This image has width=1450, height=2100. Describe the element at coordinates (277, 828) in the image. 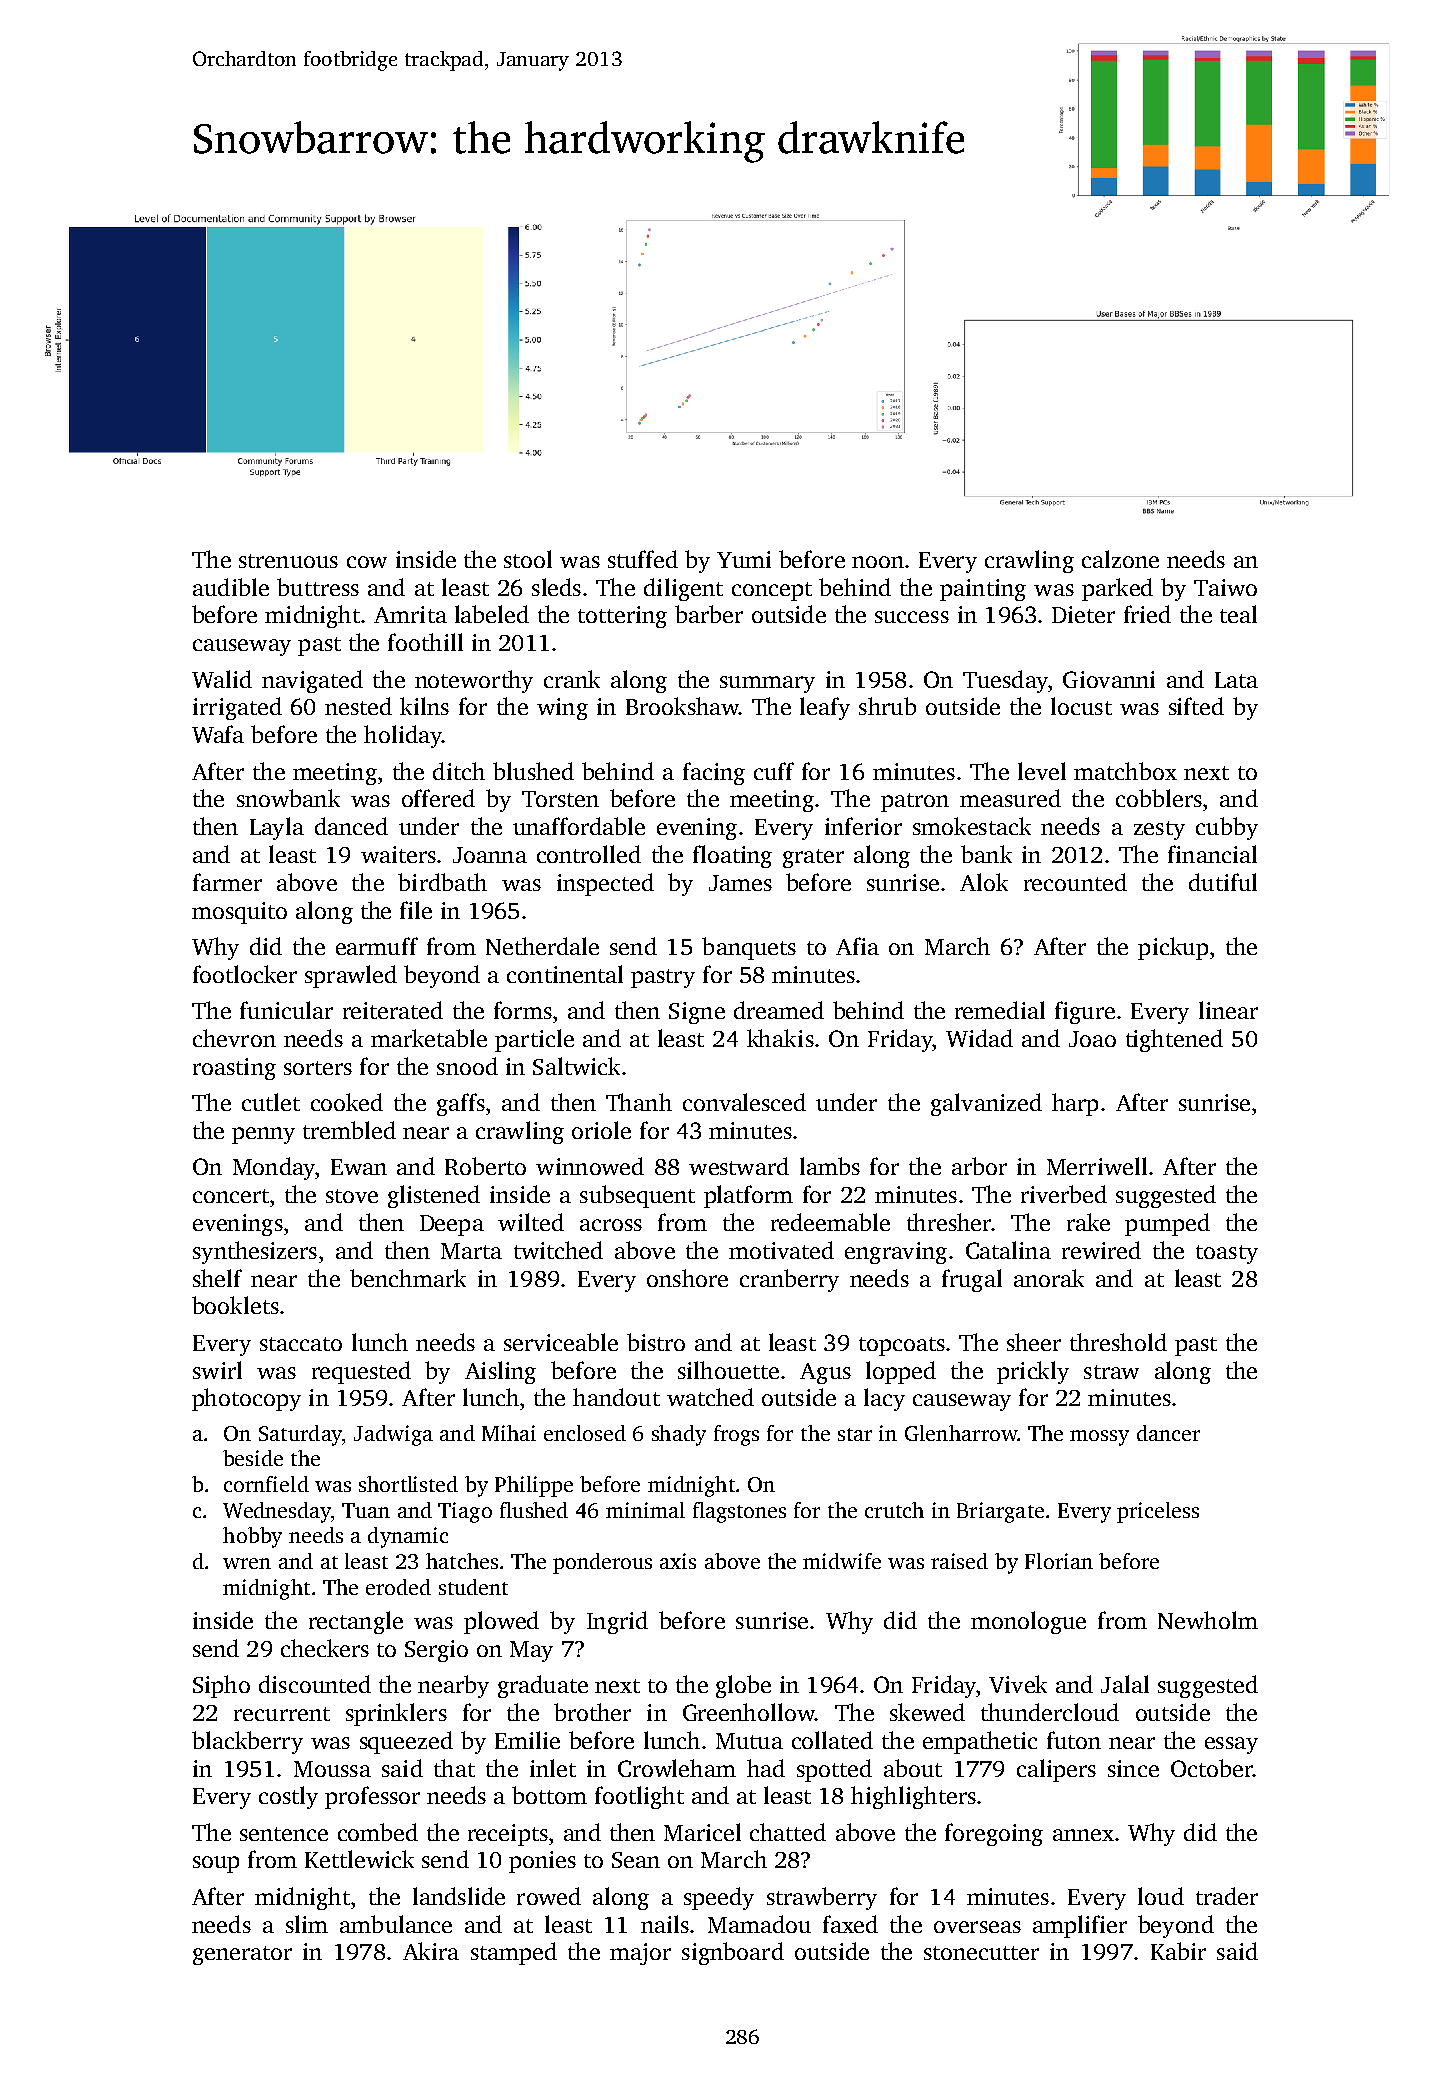

I see `Layla` at that location.
